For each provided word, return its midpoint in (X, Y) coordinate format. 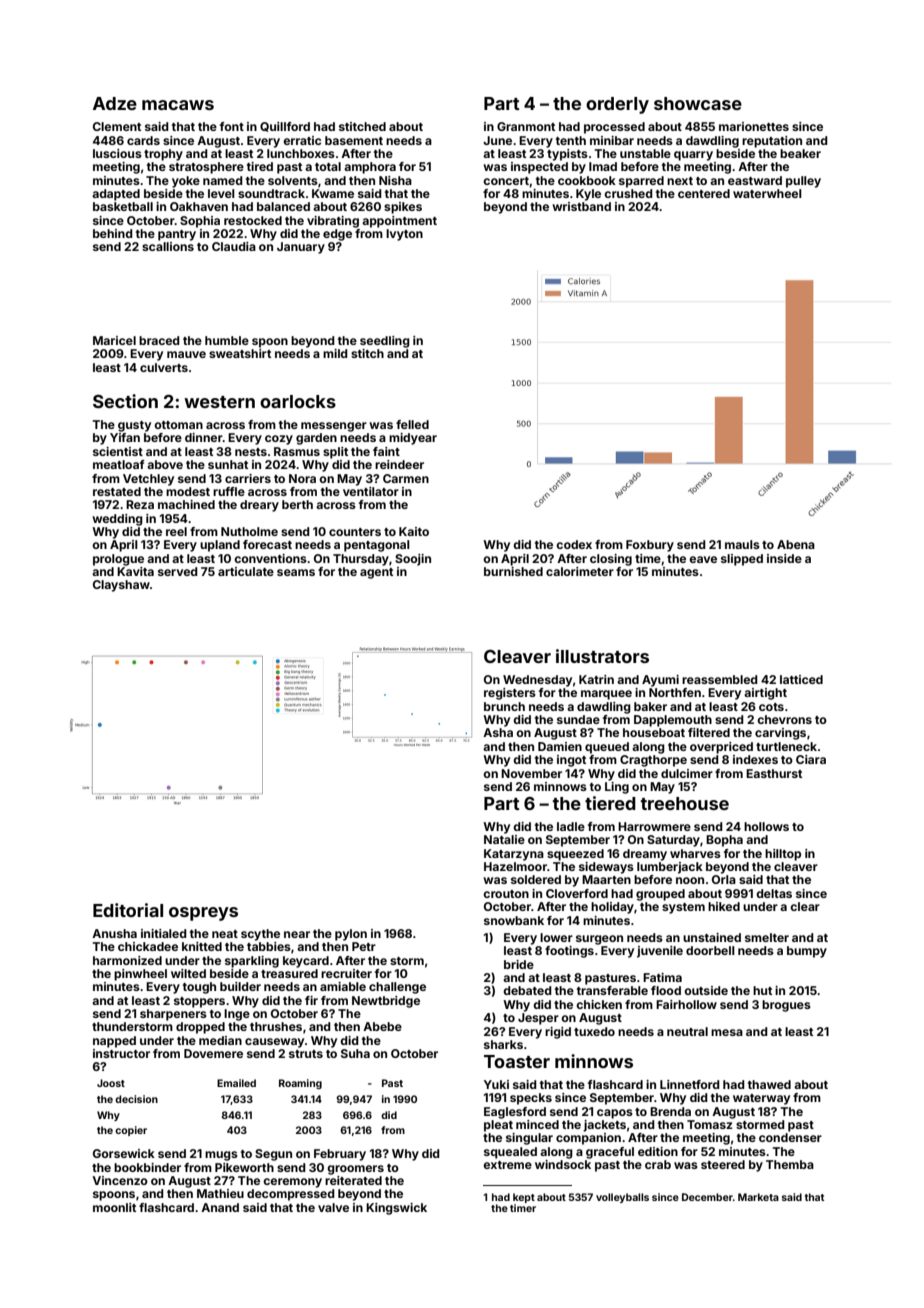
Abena (796, 544)
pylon (351, 935)
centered (704, 193)
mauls (742, 544)
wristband (581, 206)
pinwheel (140, 975)
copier (131, 1131)
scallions (168, 246)
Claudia (234, 246)
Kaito (414, 531)
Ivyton (404, 235)
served (178, 571)
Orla (724, 879)
